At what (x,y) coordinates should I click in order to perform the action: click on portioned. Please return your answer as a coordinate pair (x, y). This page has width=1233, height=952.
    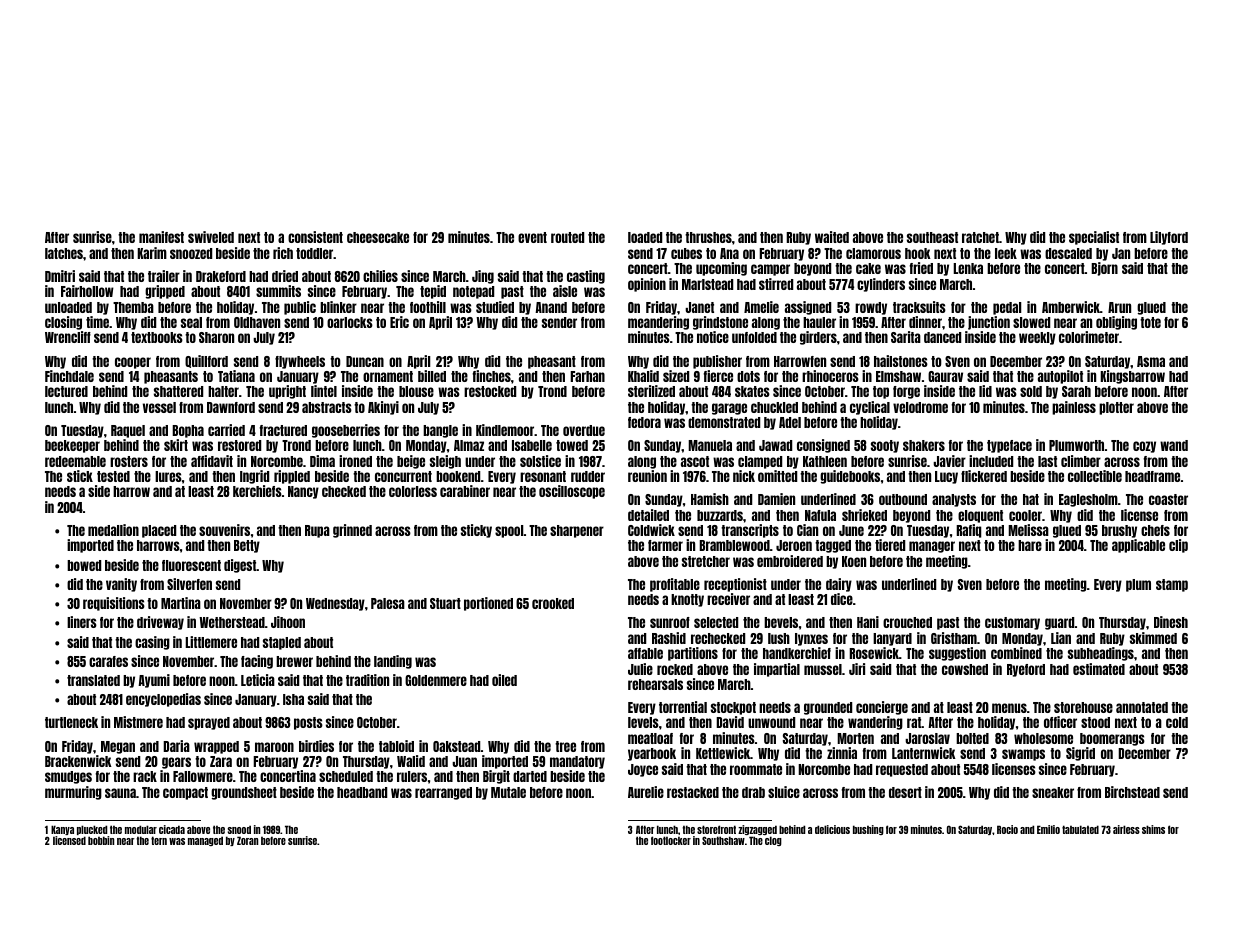
    Looking at the image, I should click on (488, 604).
